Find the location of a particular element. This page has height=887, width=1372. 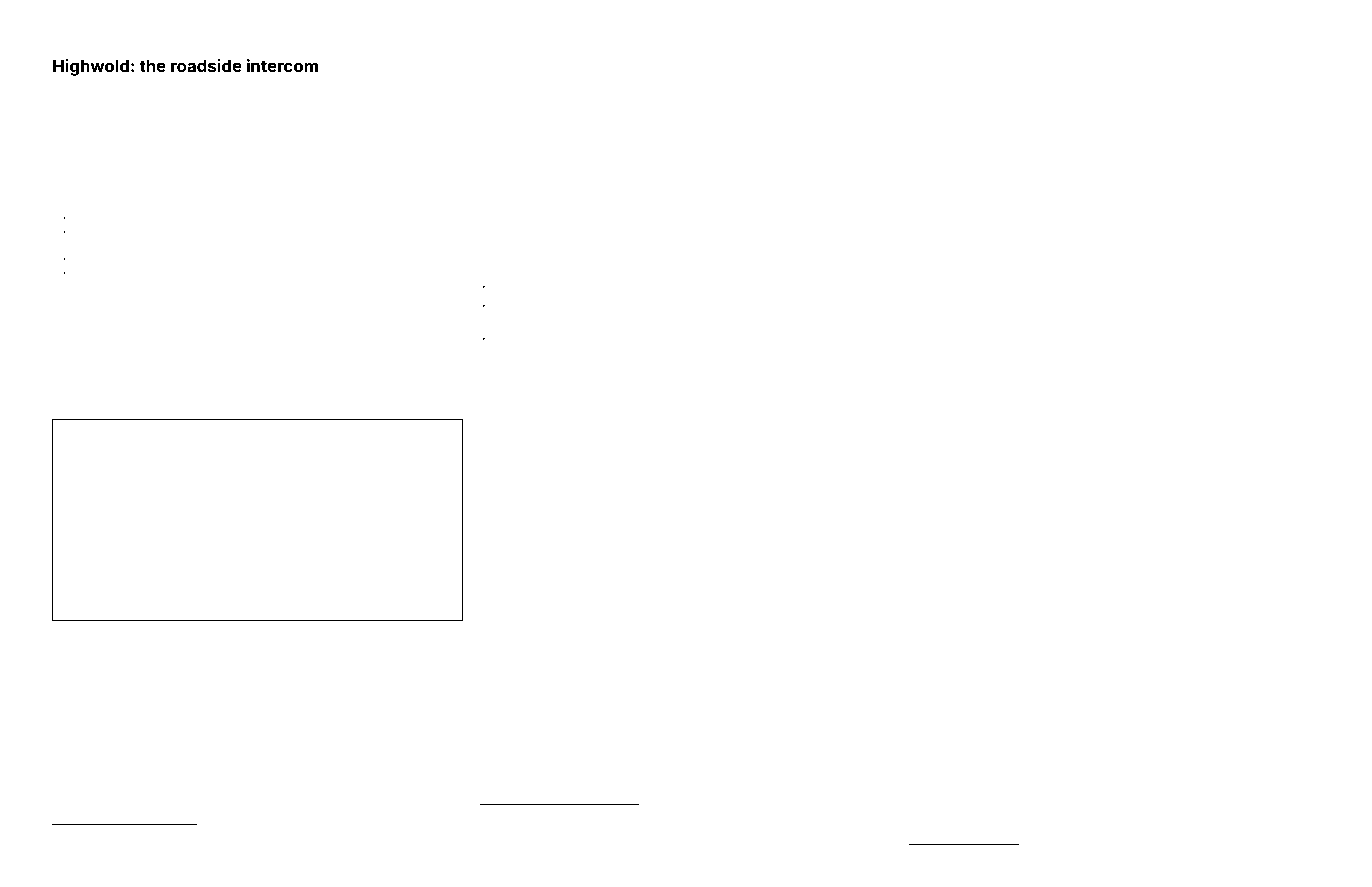

seesaw is located at coordinates (749, 496).
